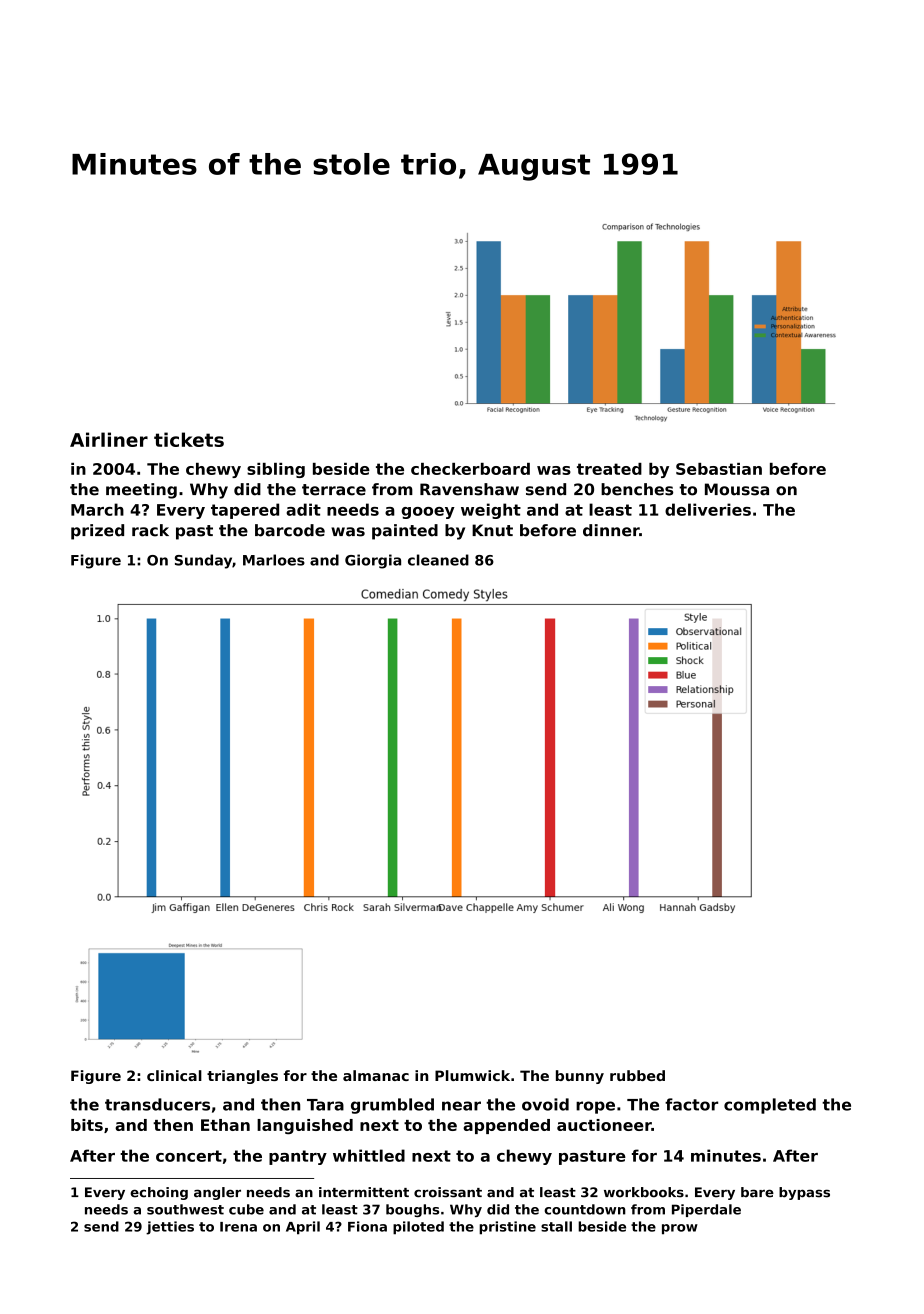 The height and width of the image is (1314, 924). What do you see at coordinates (376, 1075) in the image?
I see `almanac` at bounding box center [376, 1075].
